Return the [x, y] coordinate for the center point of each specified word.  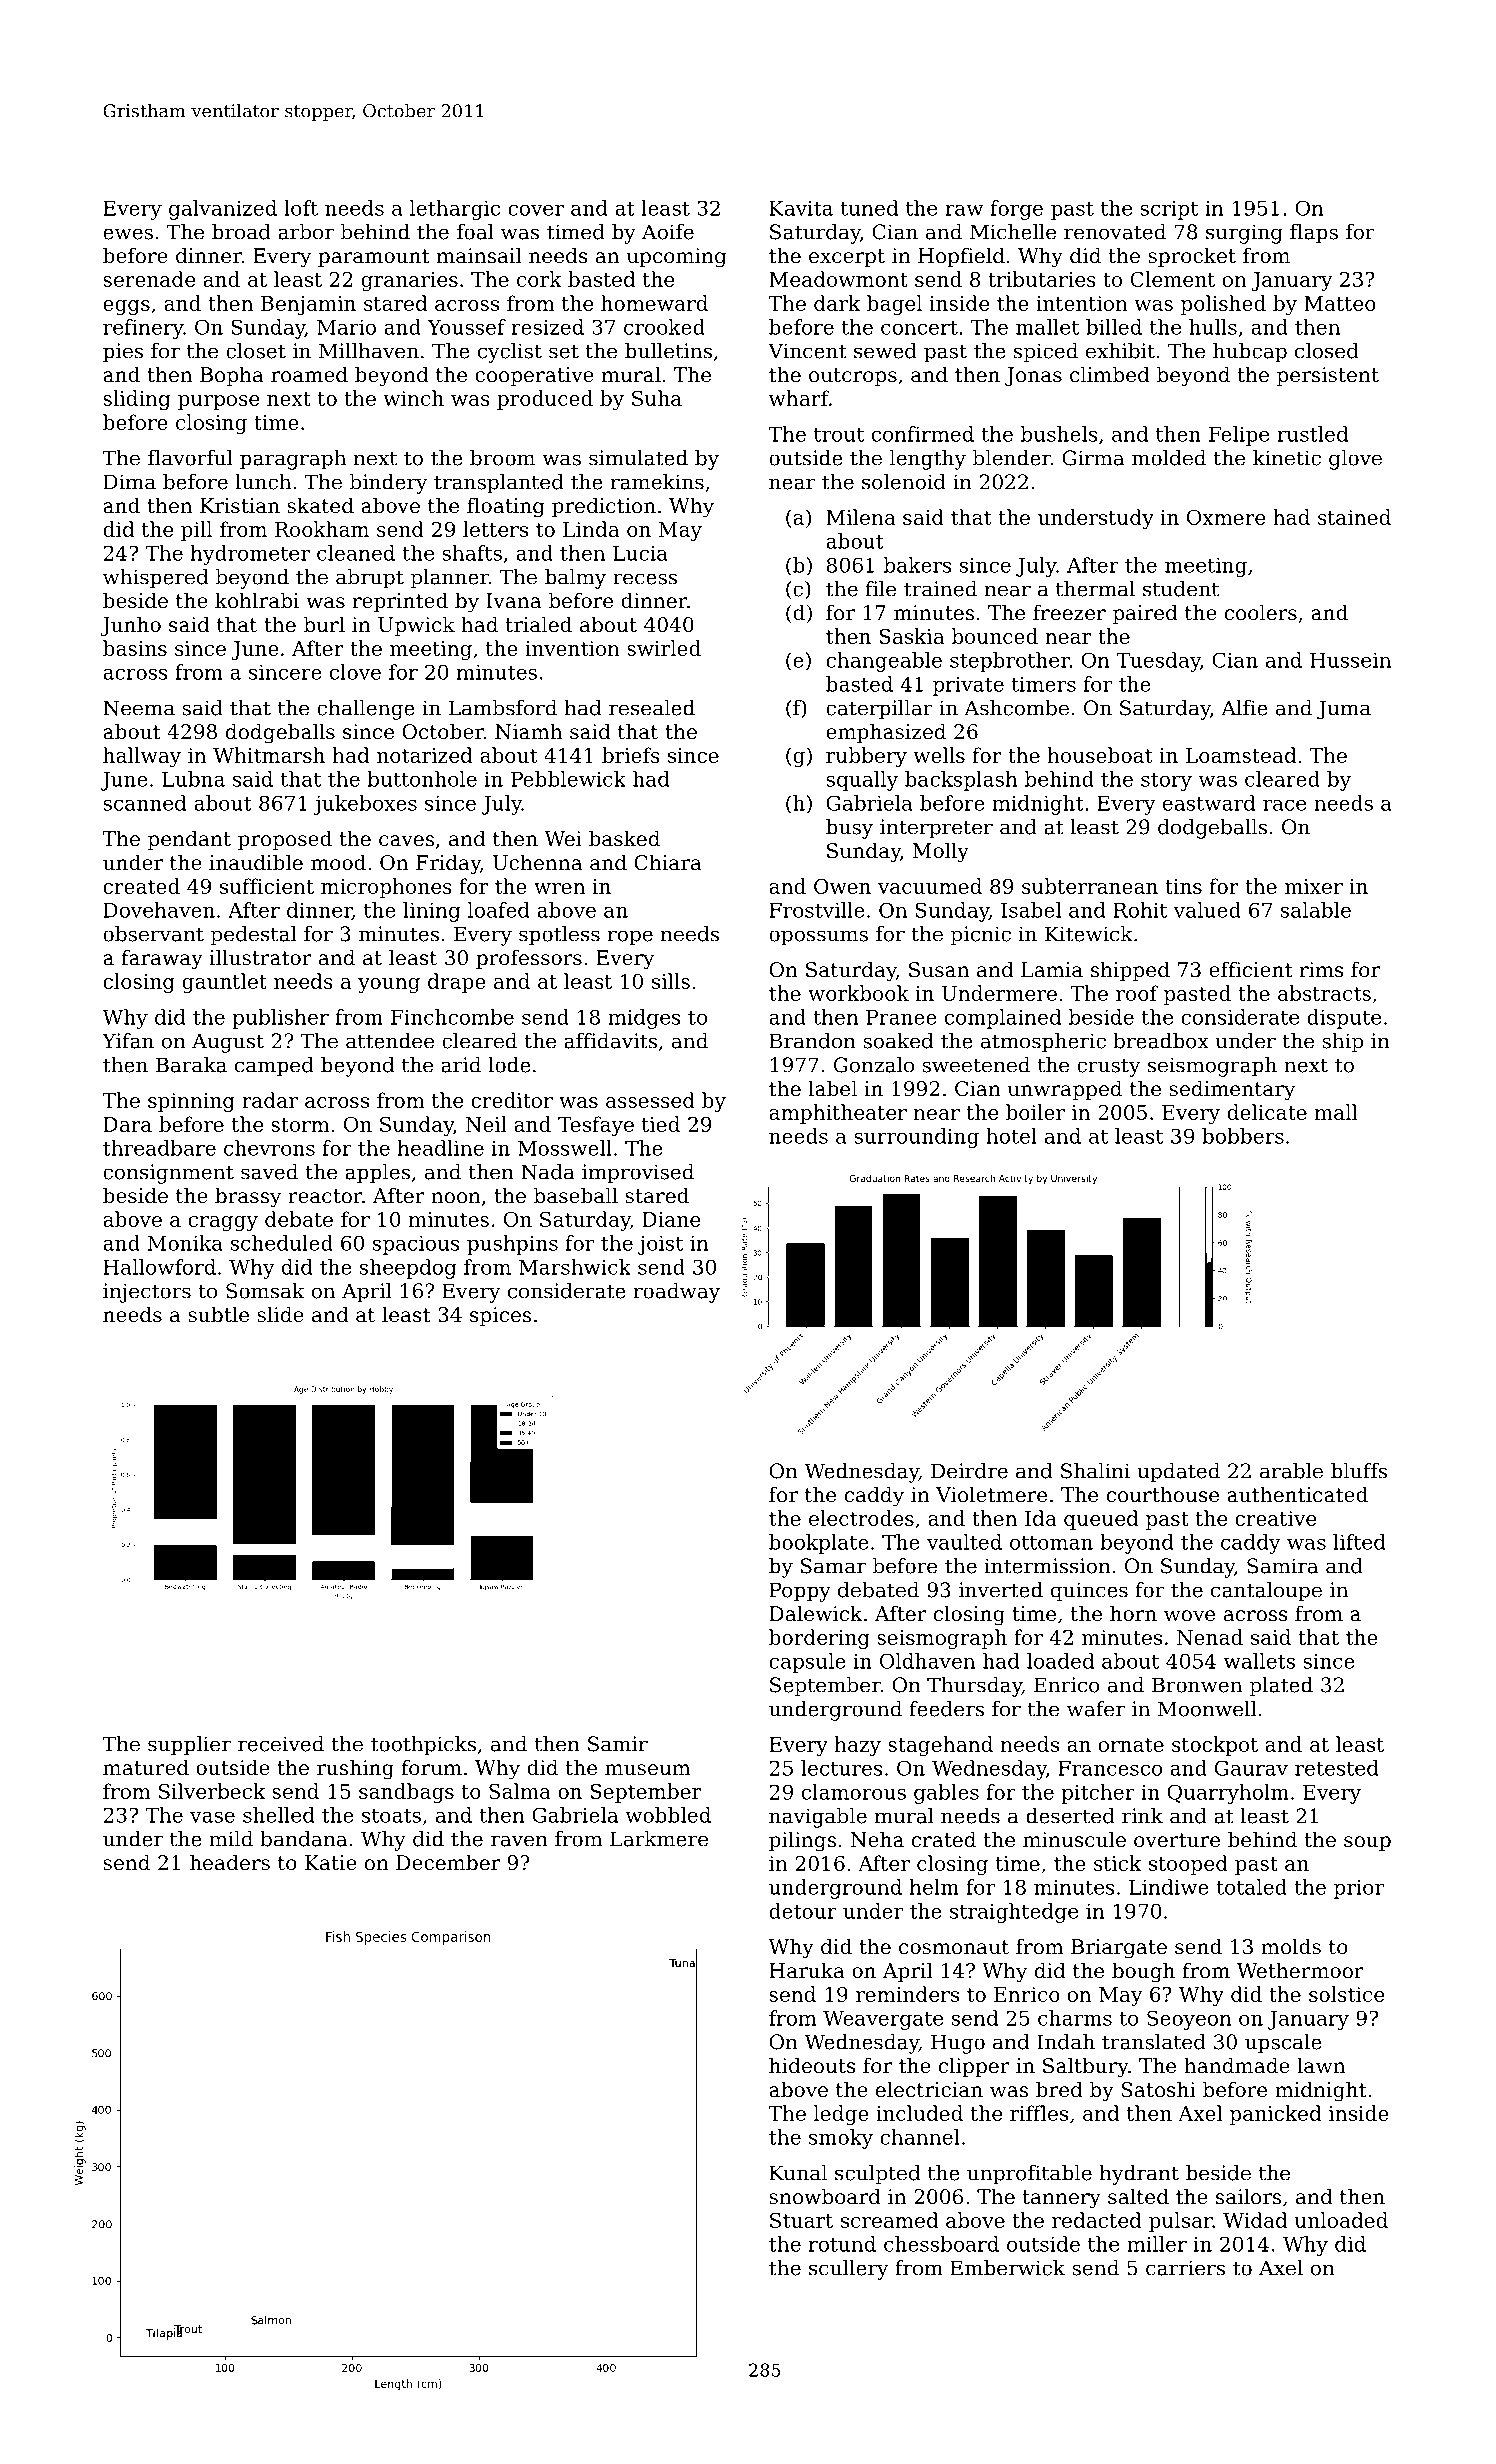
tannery [1062, 2199]
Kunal [798, 2173]
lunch [263, 482]
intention [1082, 303]
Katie [331, 1863]
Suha [657, 398]
